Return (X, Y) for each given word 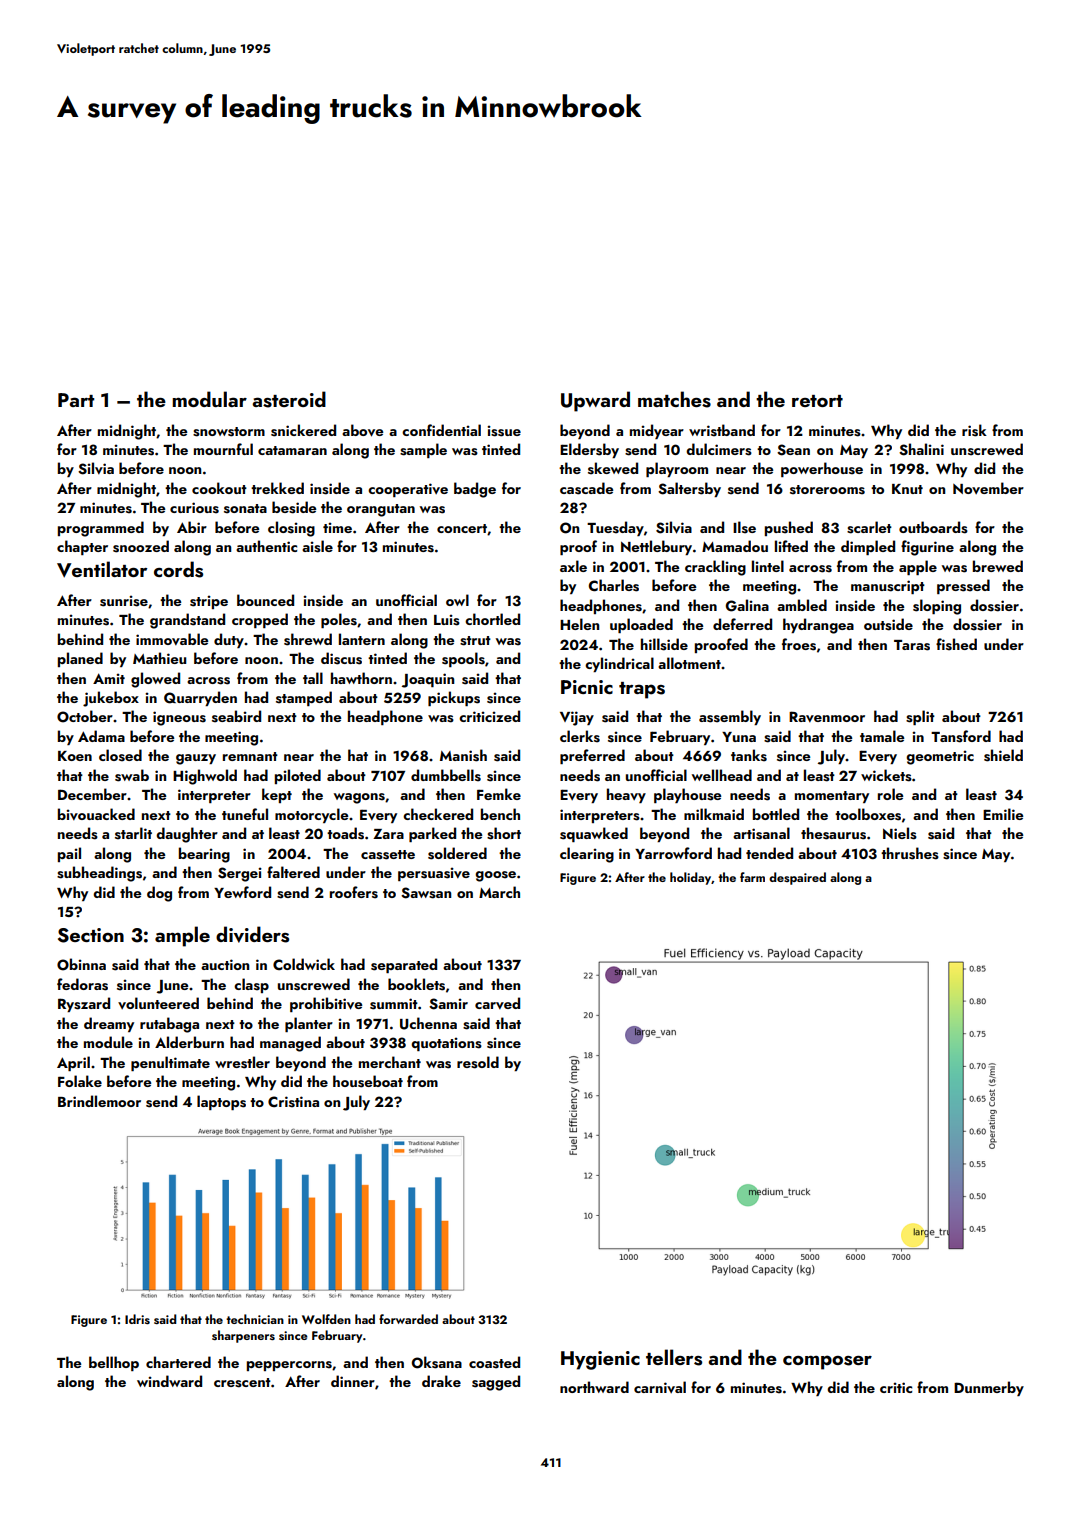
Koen (75, 756)
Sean (793, 450)
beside (294, 507)
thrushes (910, 853)
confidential (441, 430)
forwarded (408, 1319)
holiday (690, 878)
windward (169, 1381)
